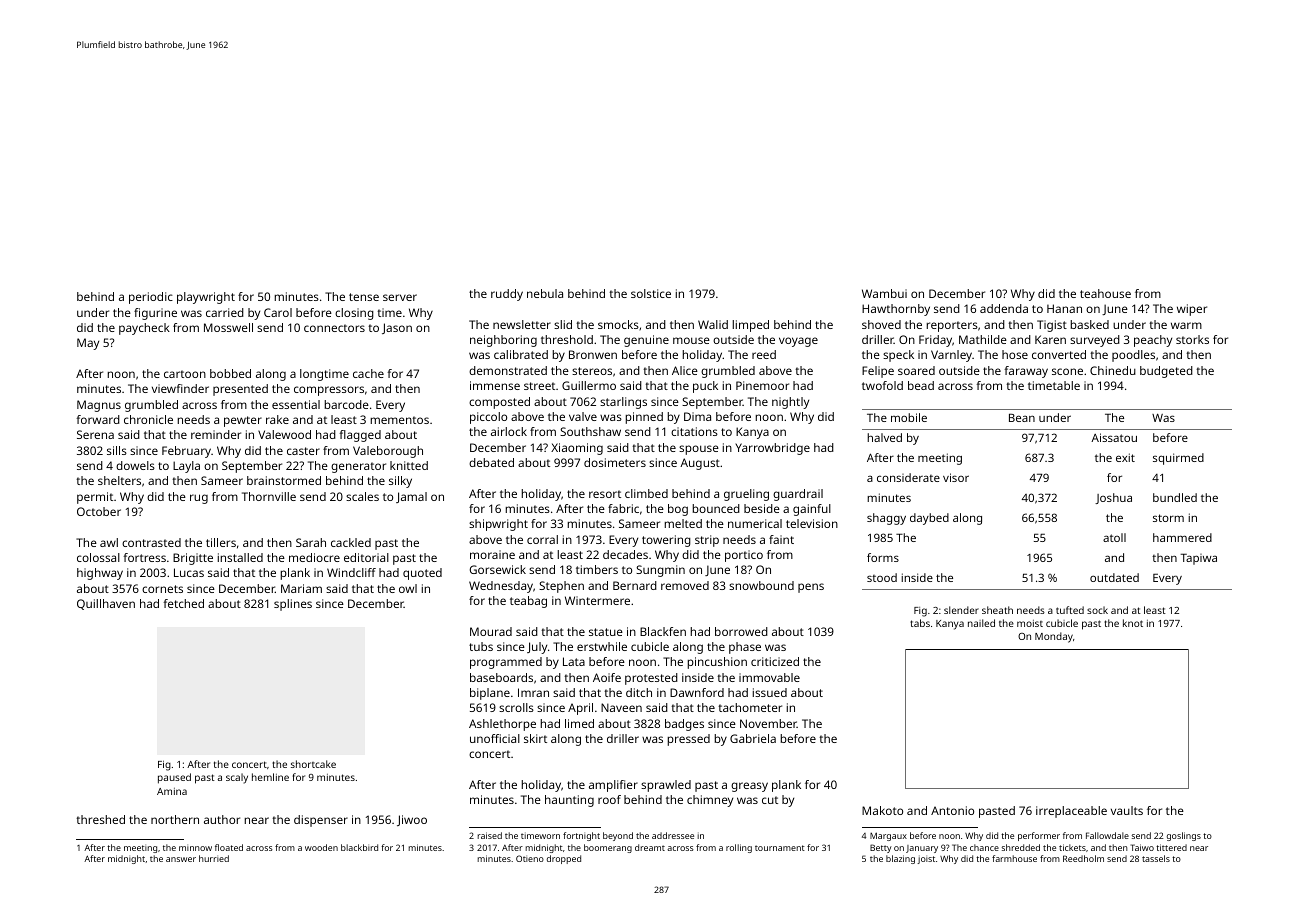 This screenshot has height=924, width=1308. What do you see at coordinates (151, 298) in the screenshot?
I see `periodic` at bounding box center [151, 298].
